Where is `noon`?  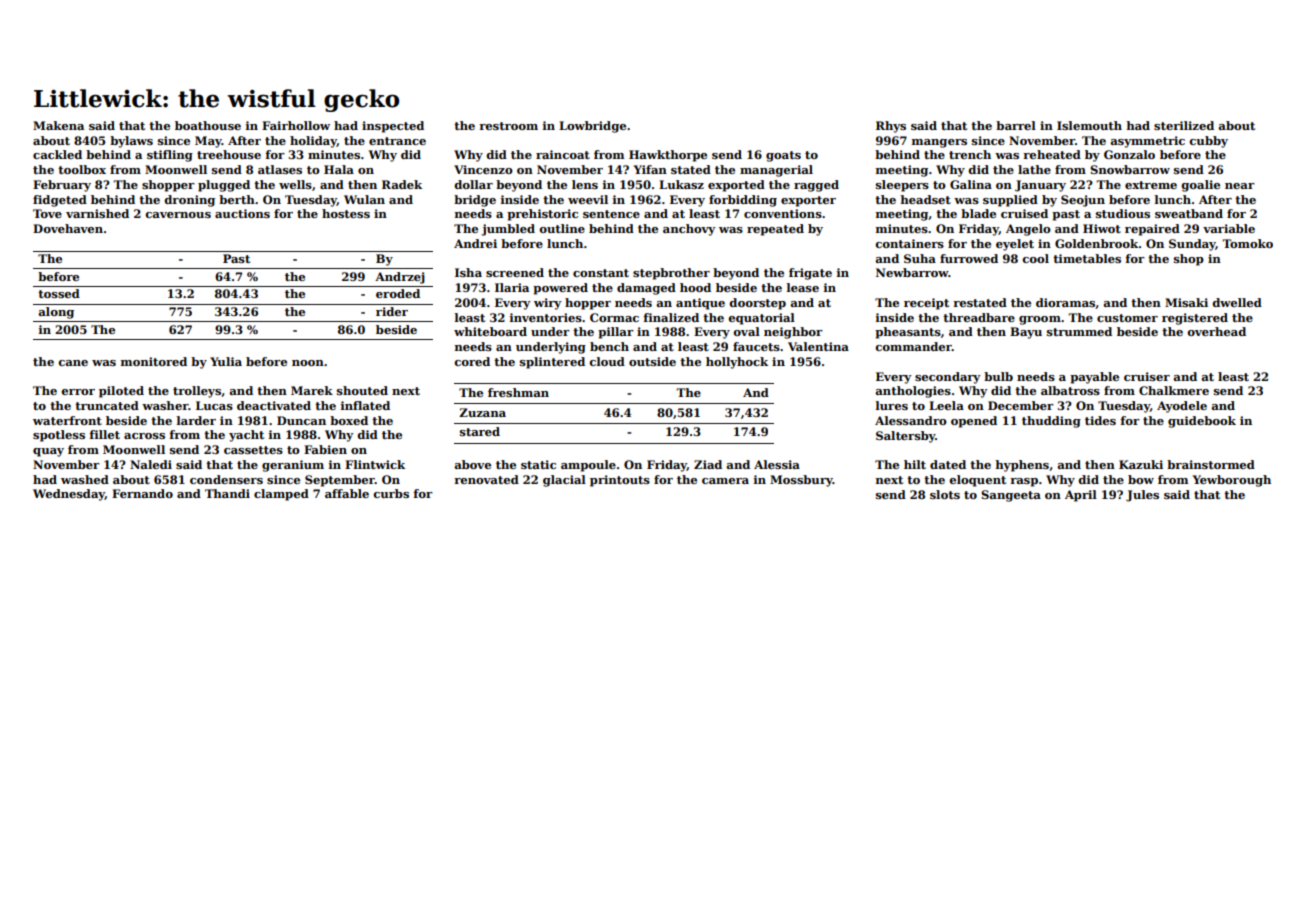 noon is located at coordinates (308, 363).
